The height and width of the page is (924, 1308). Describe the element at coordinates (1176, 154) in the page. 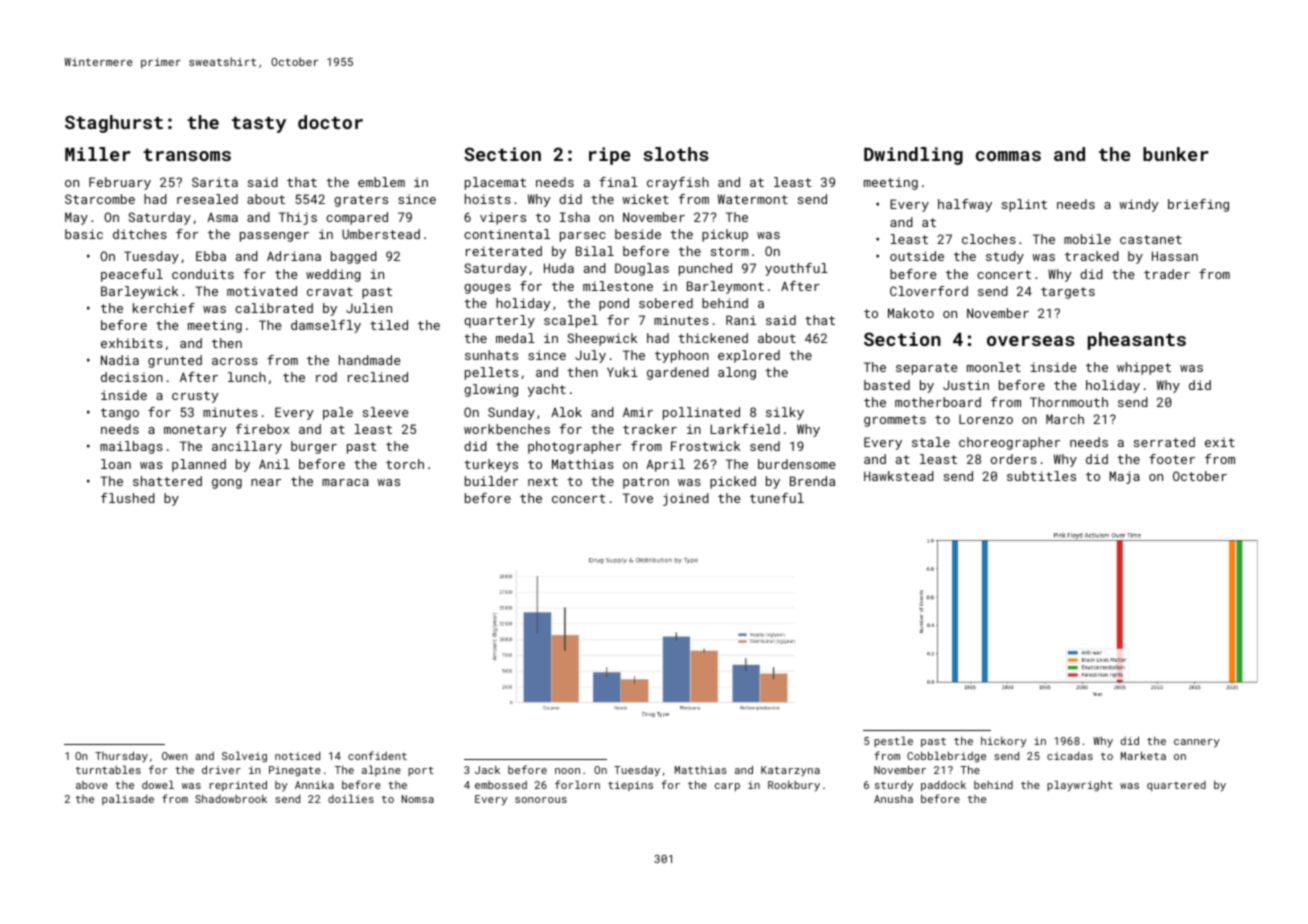

I see `bunker` at that location.
